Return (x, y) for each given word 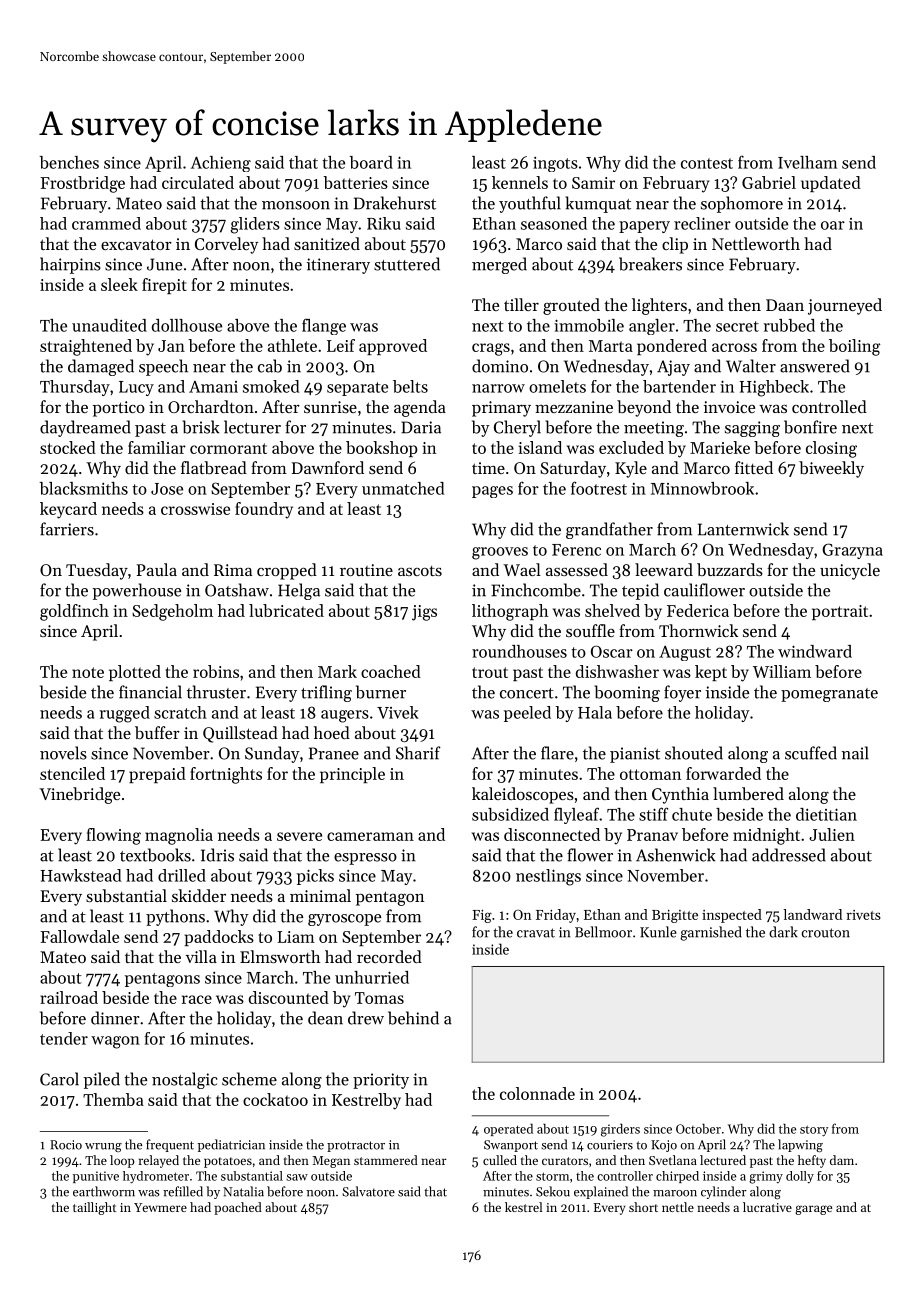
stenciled (72, 773)
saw (297, 1177)
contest (707, 163)
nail (855, 753)
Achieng (221, 164)
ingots (555, 164)
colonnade (537, 1093)
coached (391, 671)
